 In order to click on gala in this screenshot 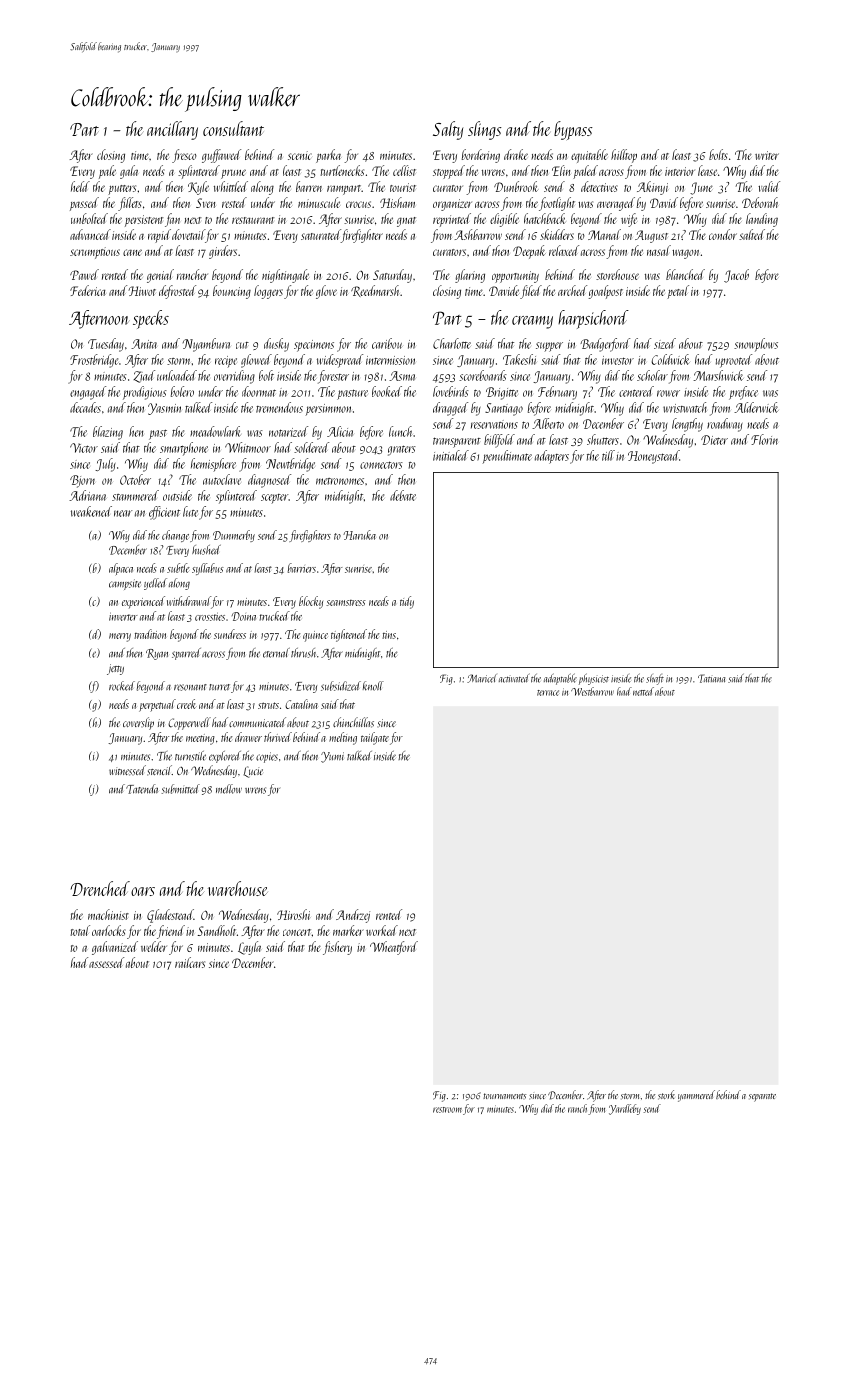, I will do `click(129, 172)`.
